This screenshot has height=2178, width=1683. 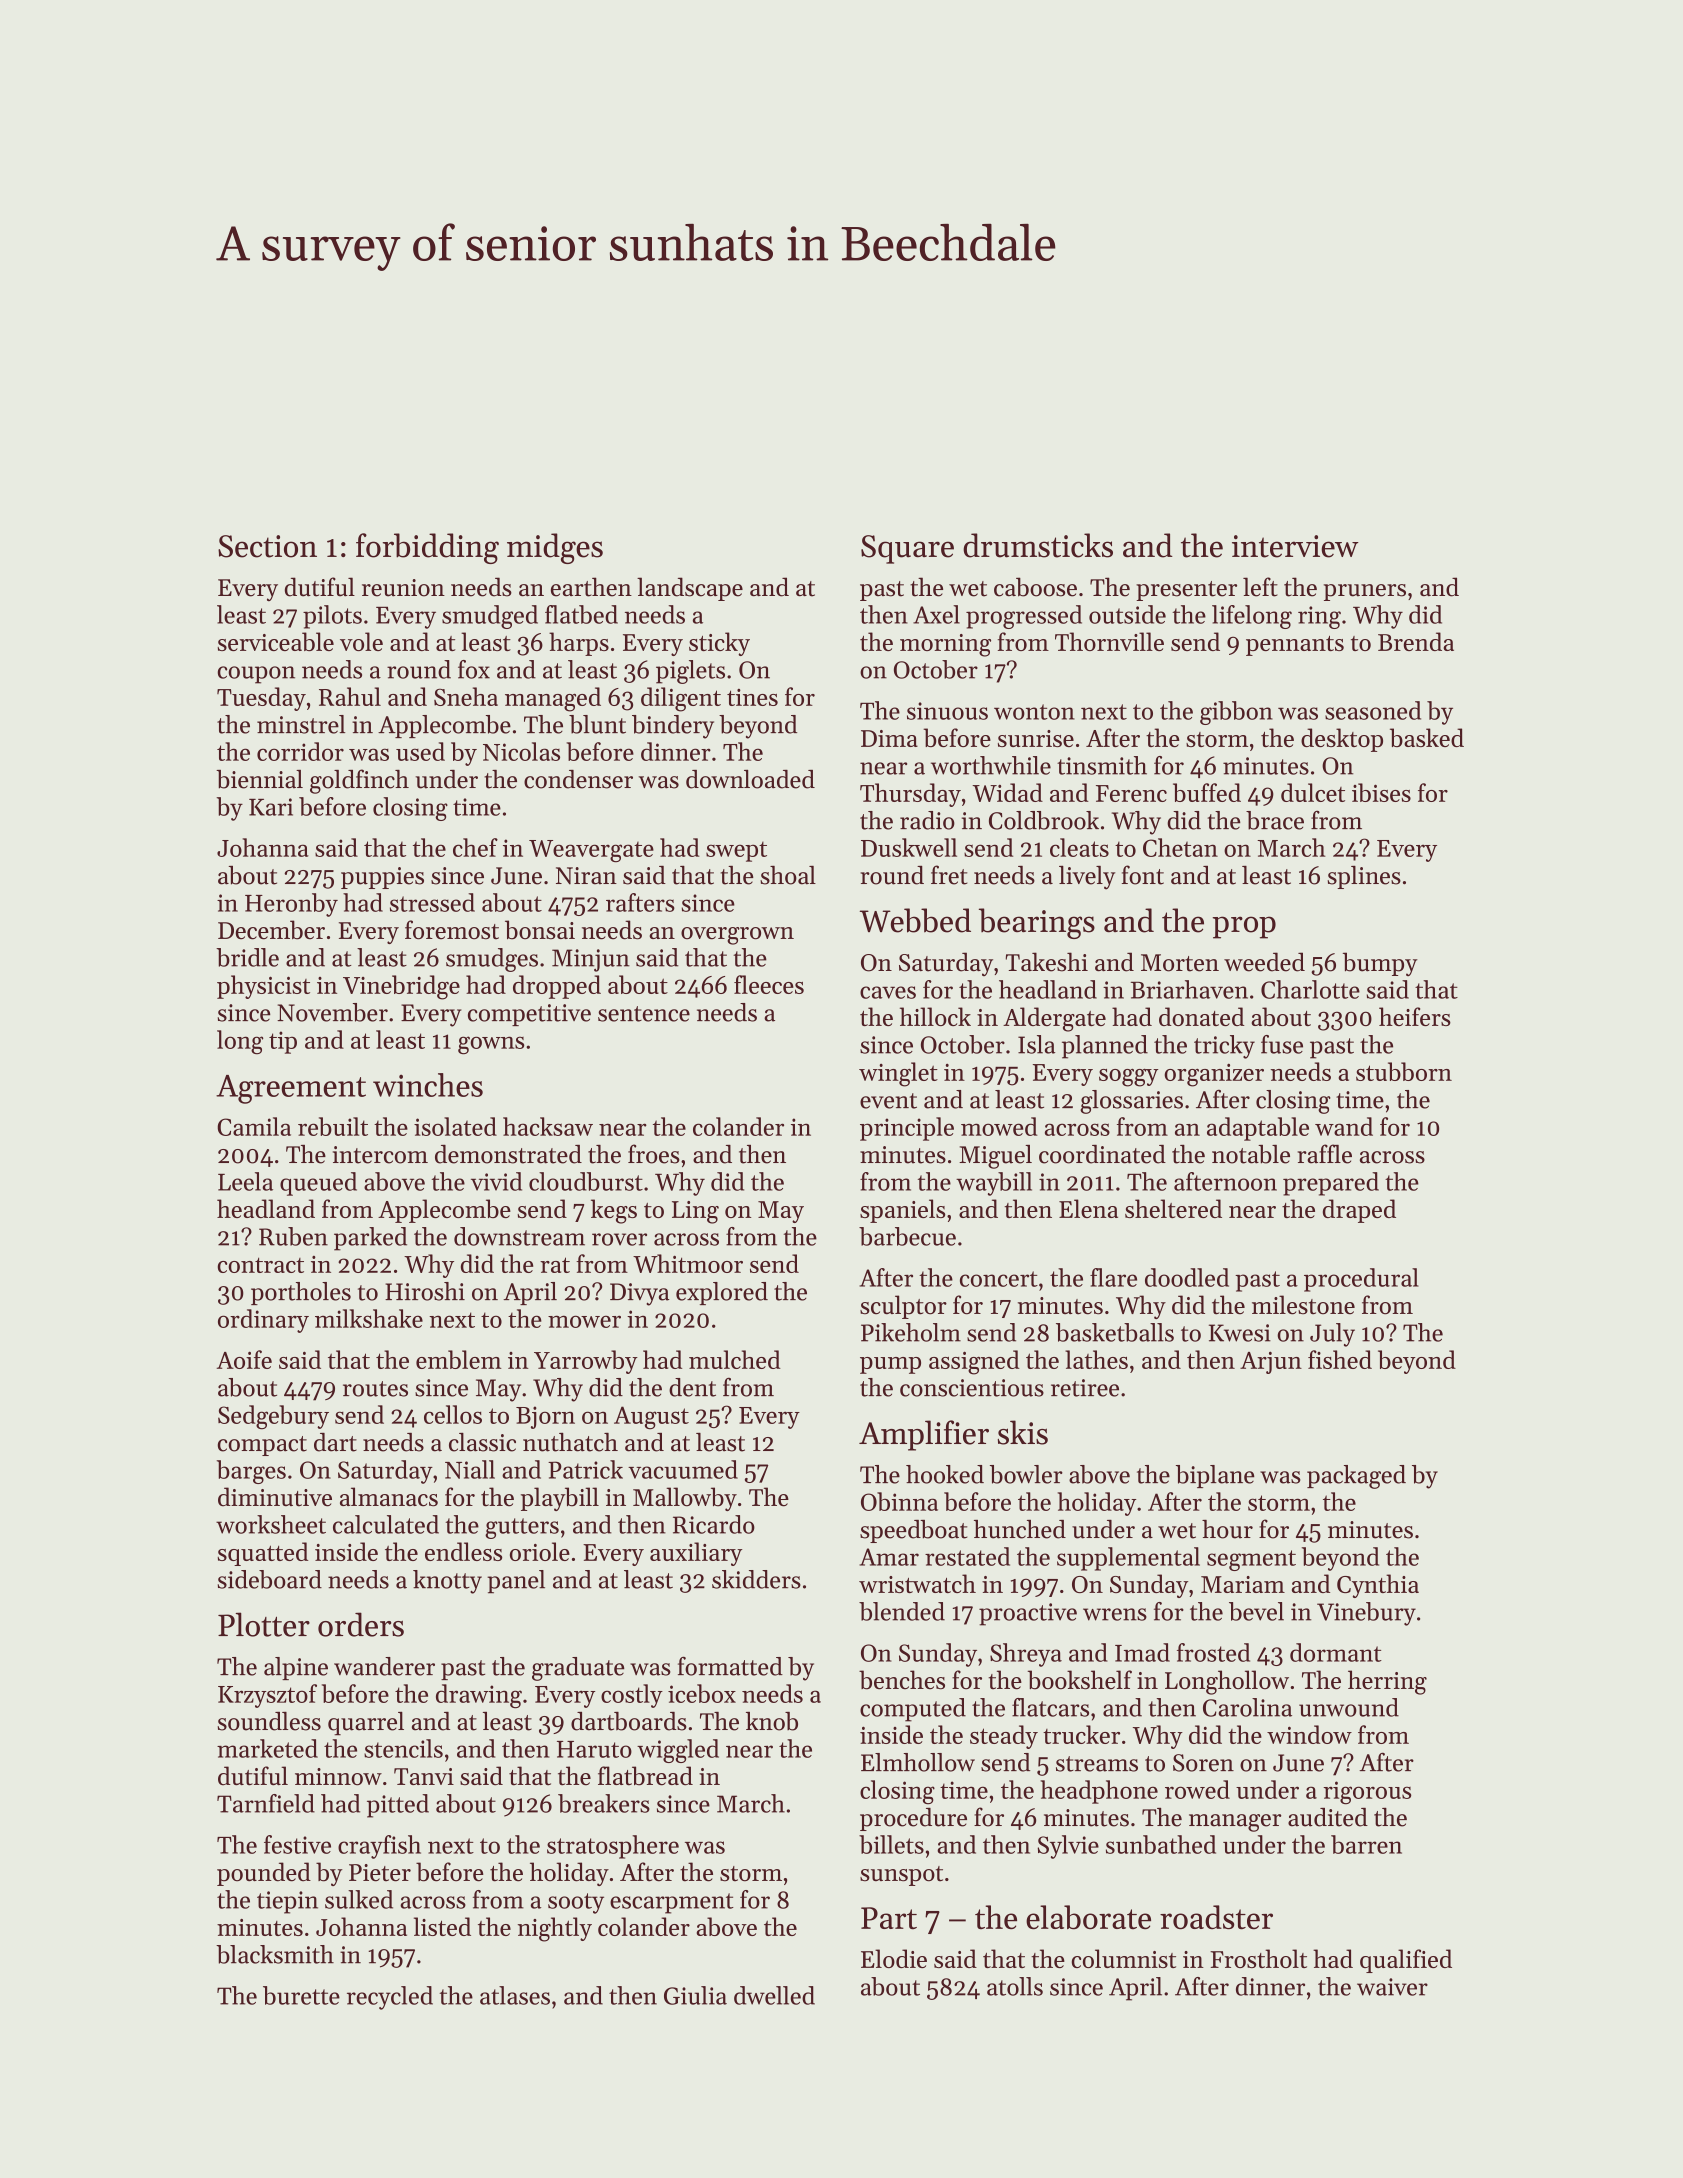 I want to click on barges, so click(x=251, y=1472).
